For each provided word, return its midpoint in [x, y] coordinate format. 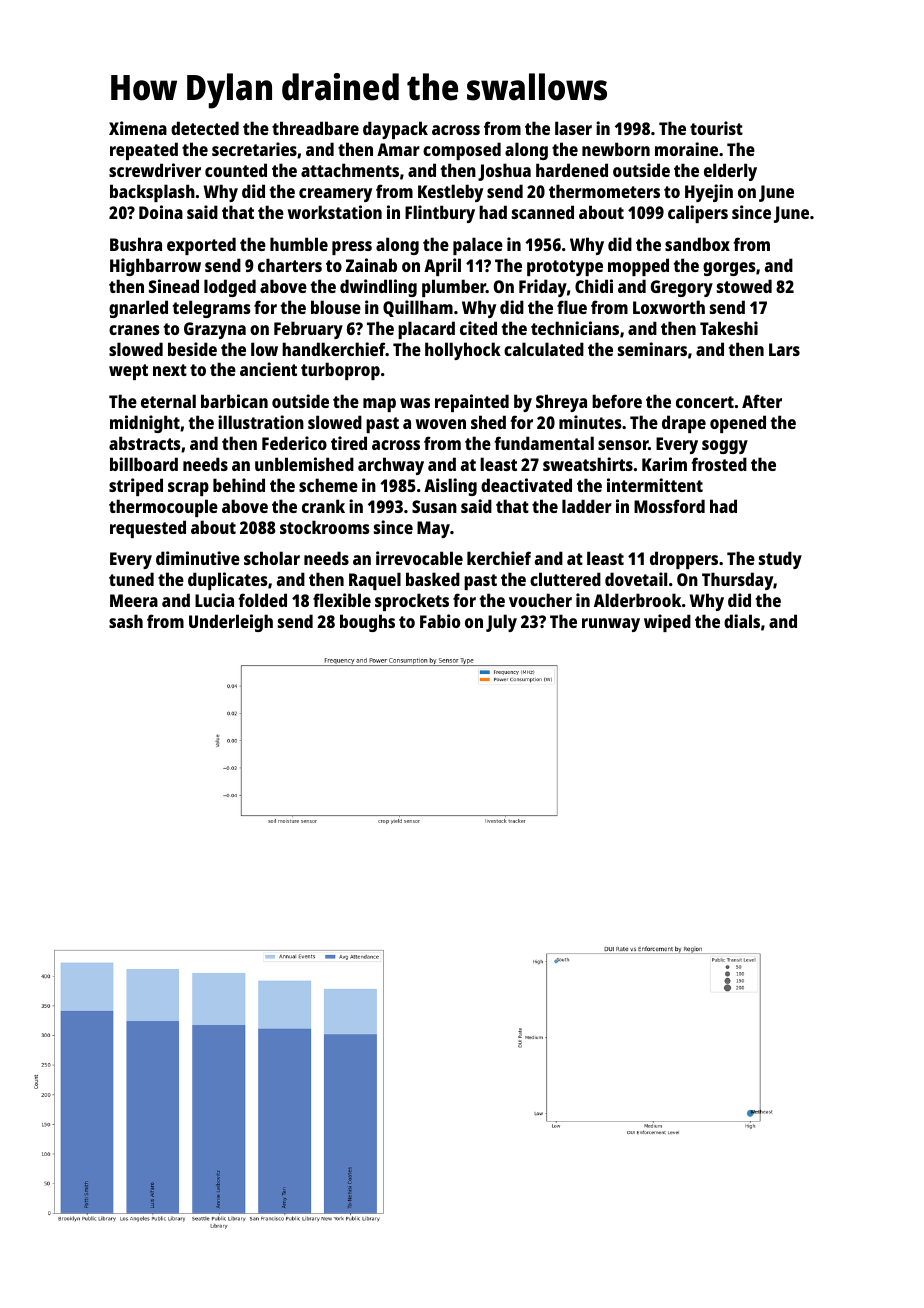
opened [738, 424]
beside [192, 349]
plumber [454, 288]
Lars [784, 349]
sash [126, 621]
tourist [716, 128]
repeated [144, 151]
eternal [168, 401]
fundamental [544, 443]
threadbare [315, 128]
